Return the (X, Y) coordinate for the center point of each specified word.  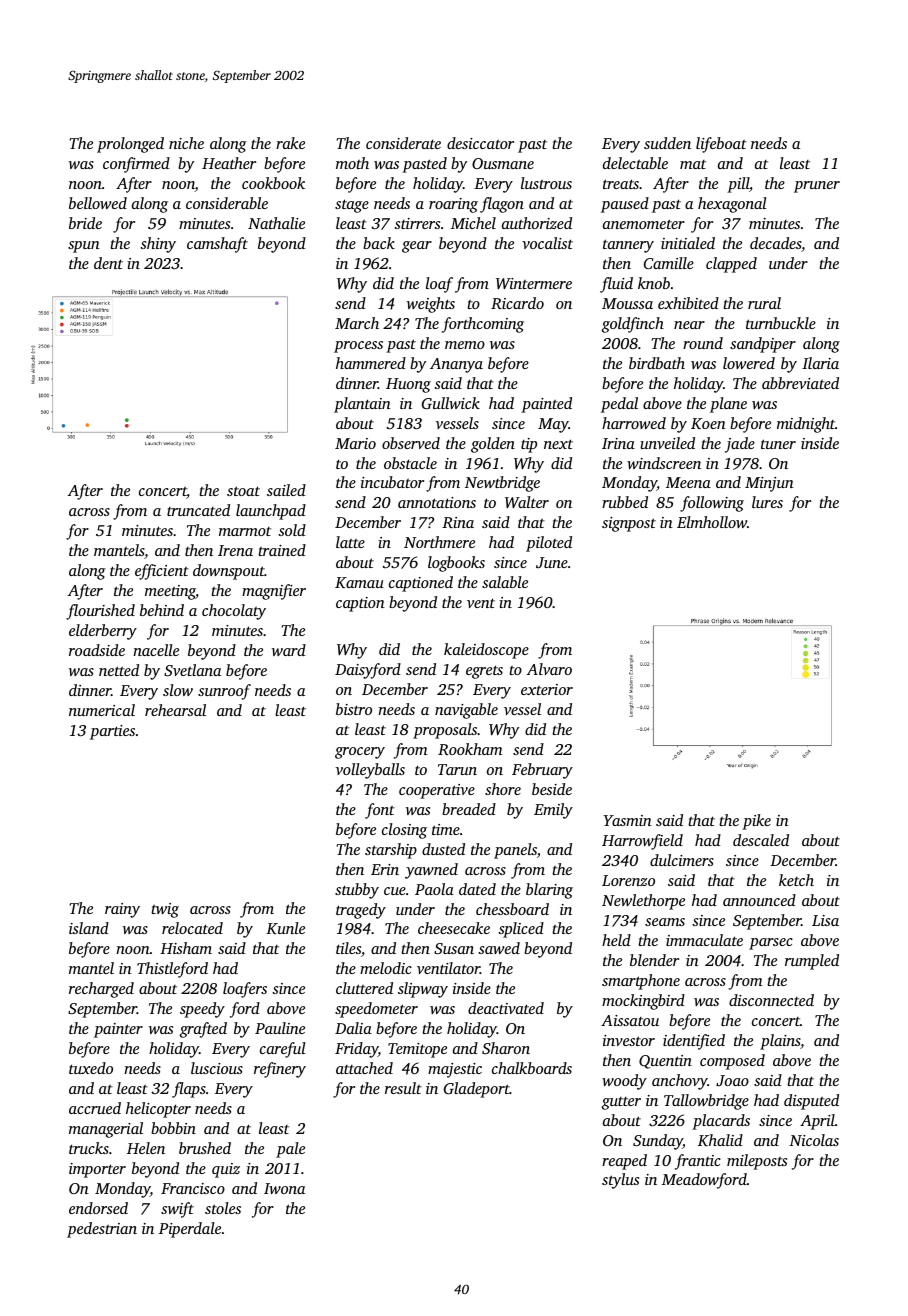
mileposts (757, 1162)
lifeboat (721, 145)
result (403, 1088)
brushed (205, 1148)
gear (417, 247)
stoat (243, 491)
